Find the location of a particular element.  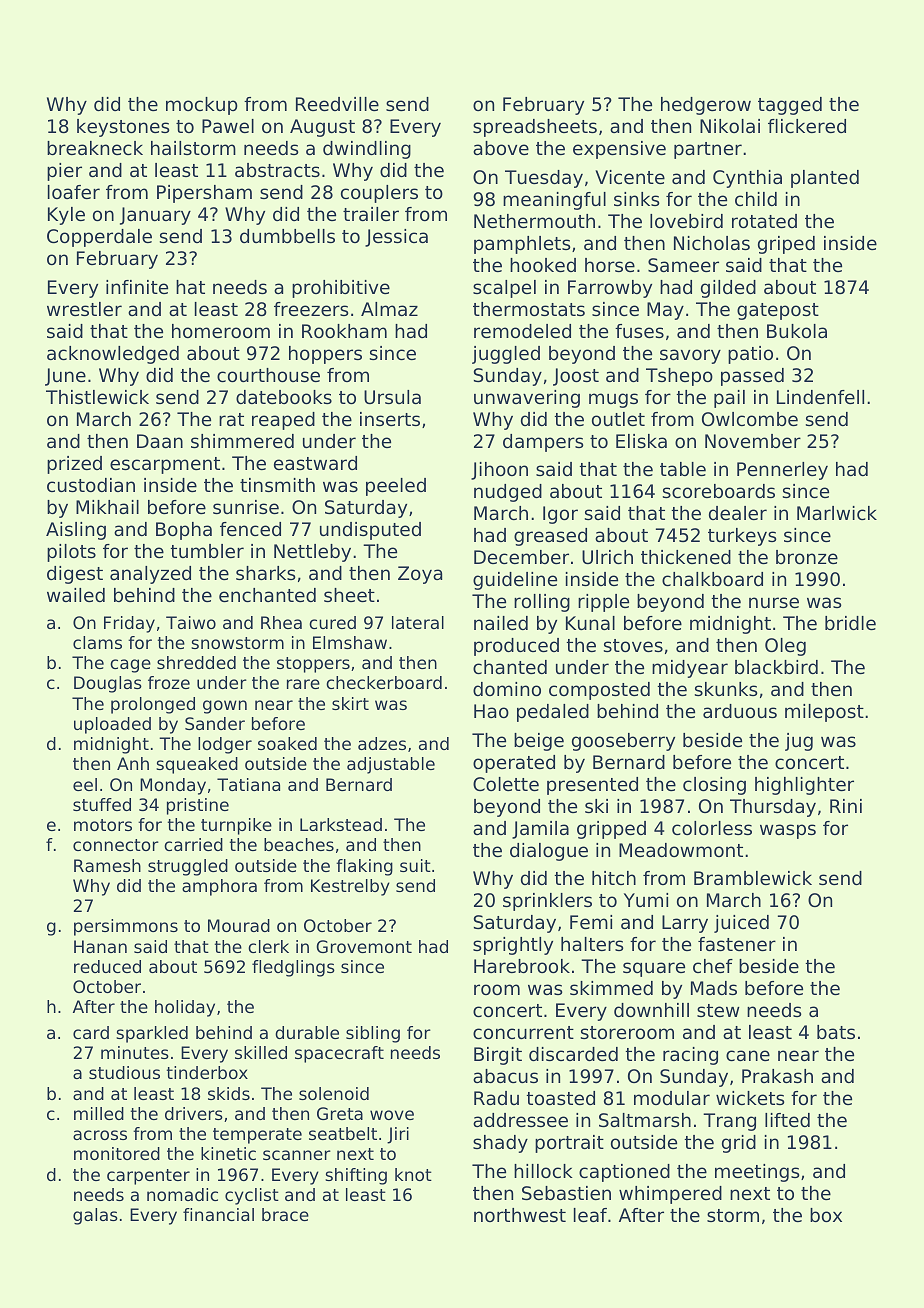

sprightly is located at coordinates (513, 946).
